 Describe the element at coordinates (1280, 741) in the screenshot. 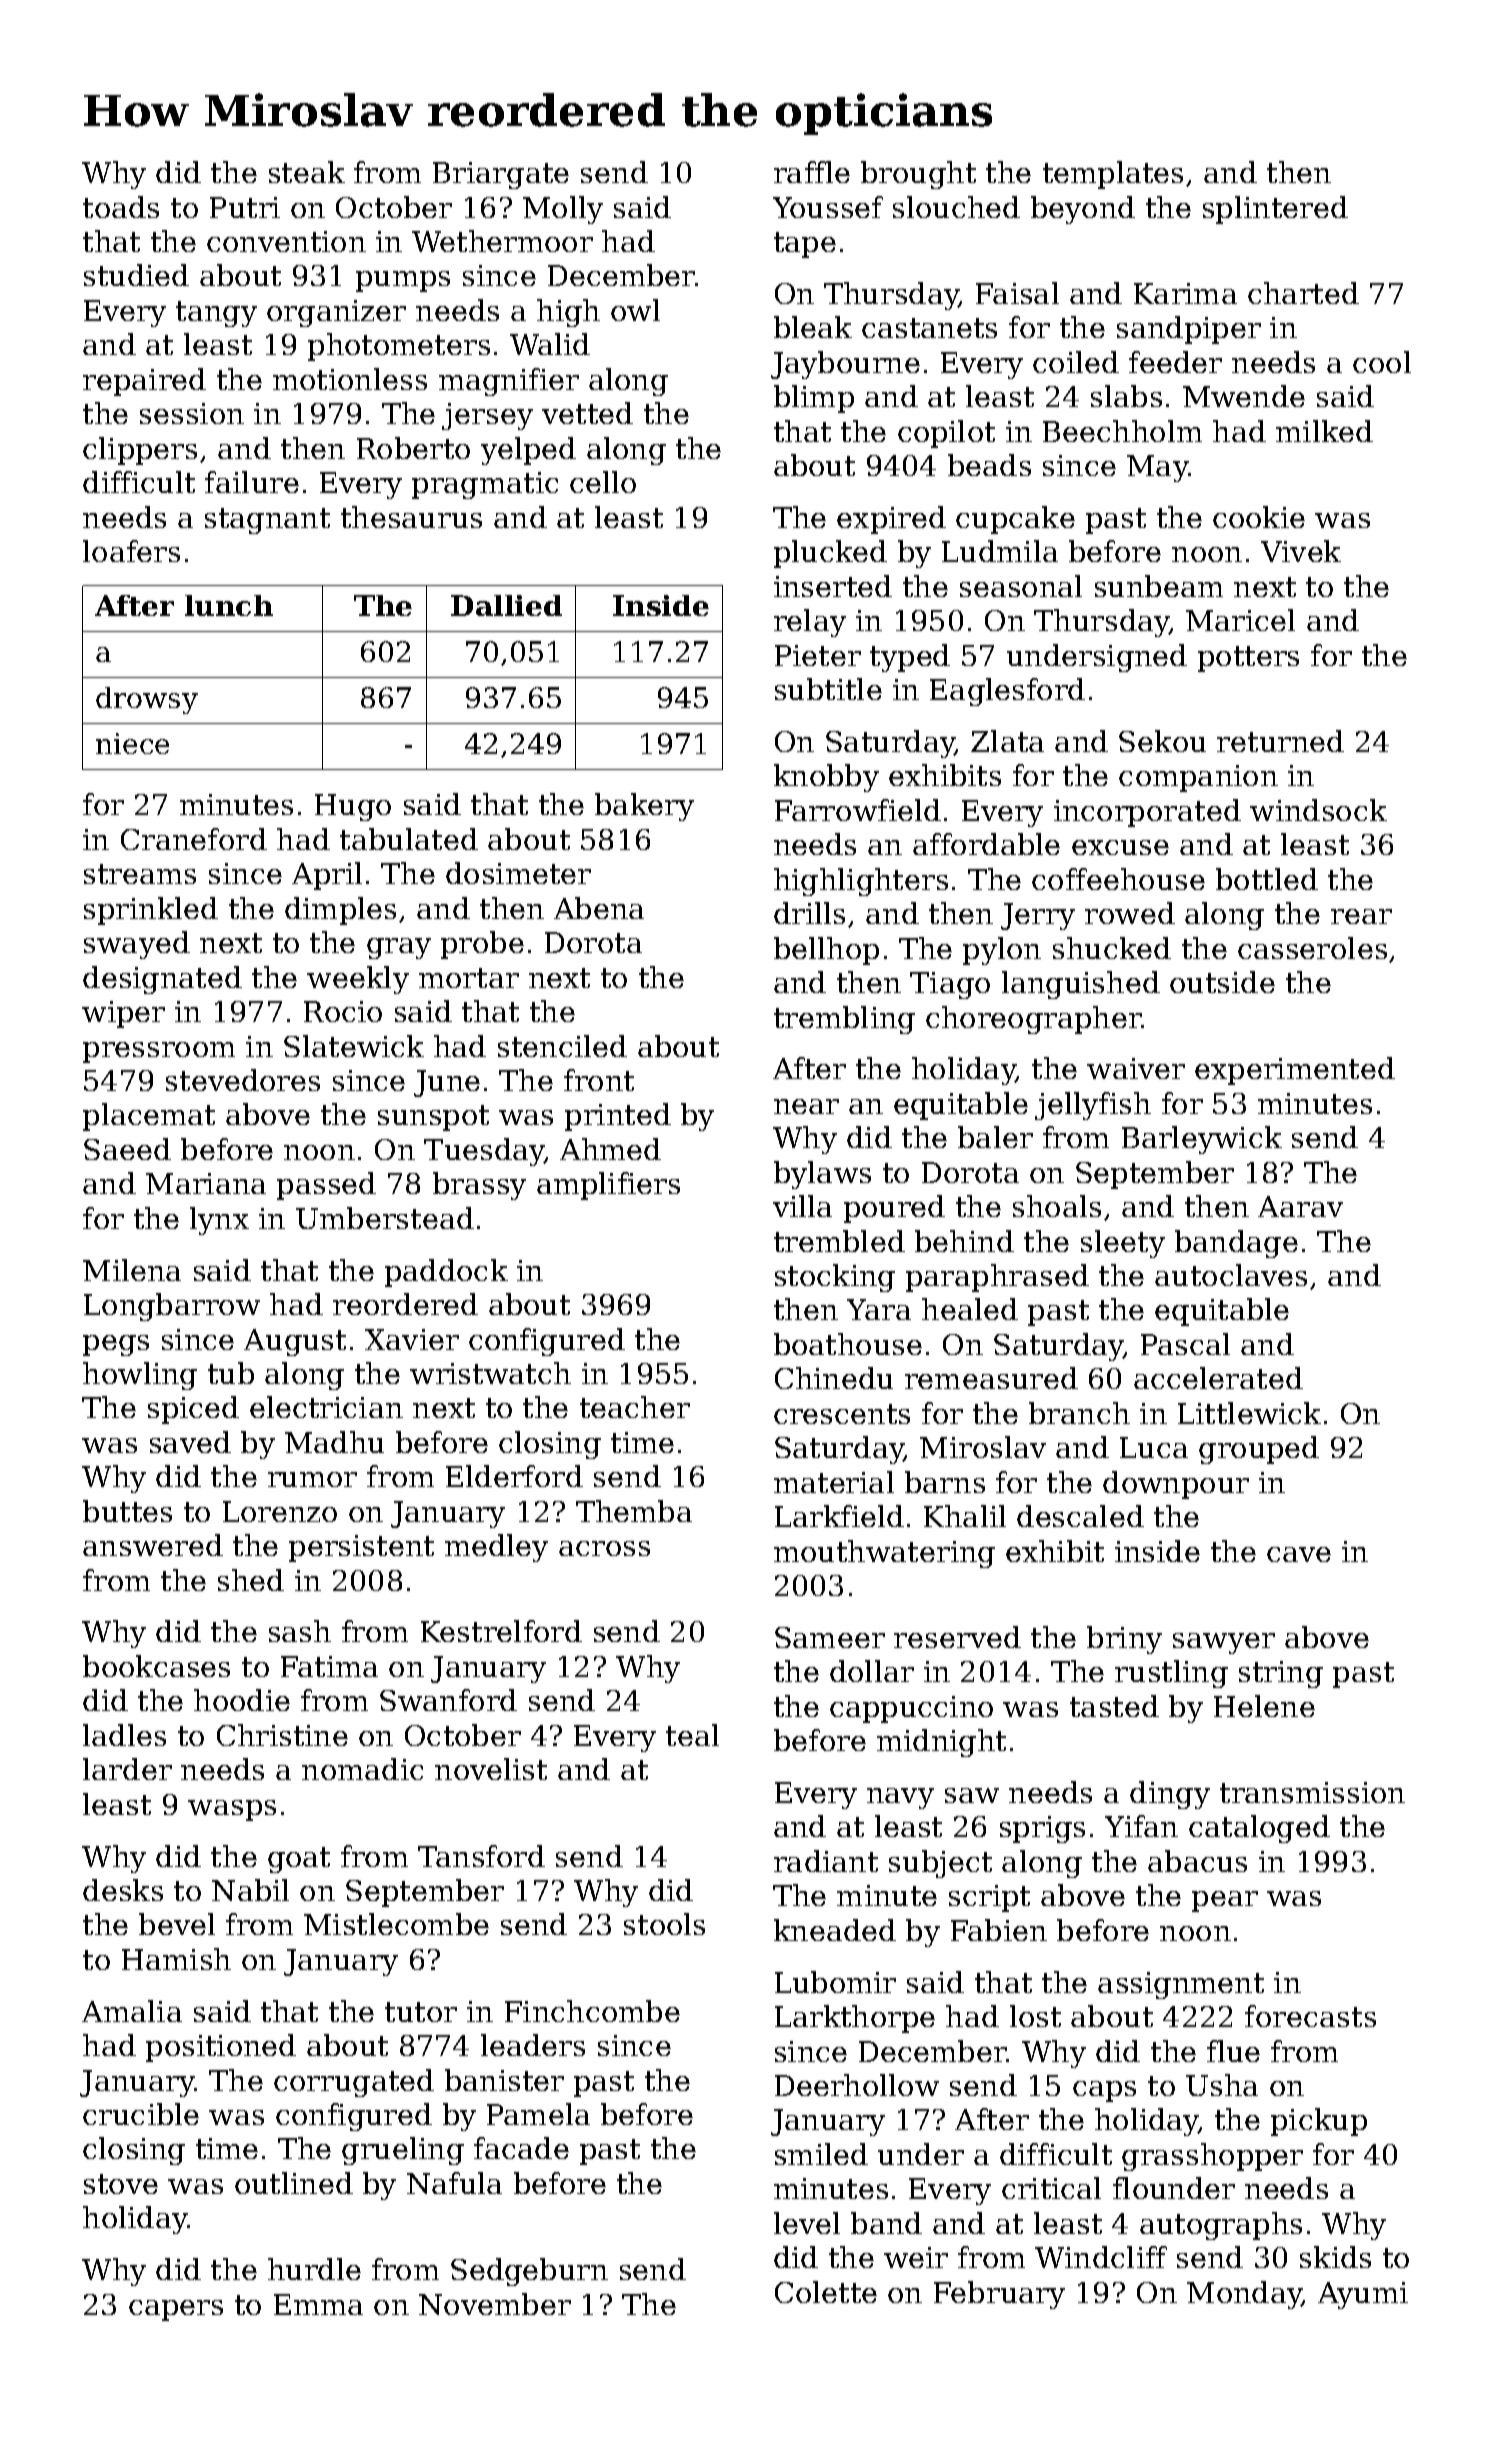

I see `returned` at that location.
